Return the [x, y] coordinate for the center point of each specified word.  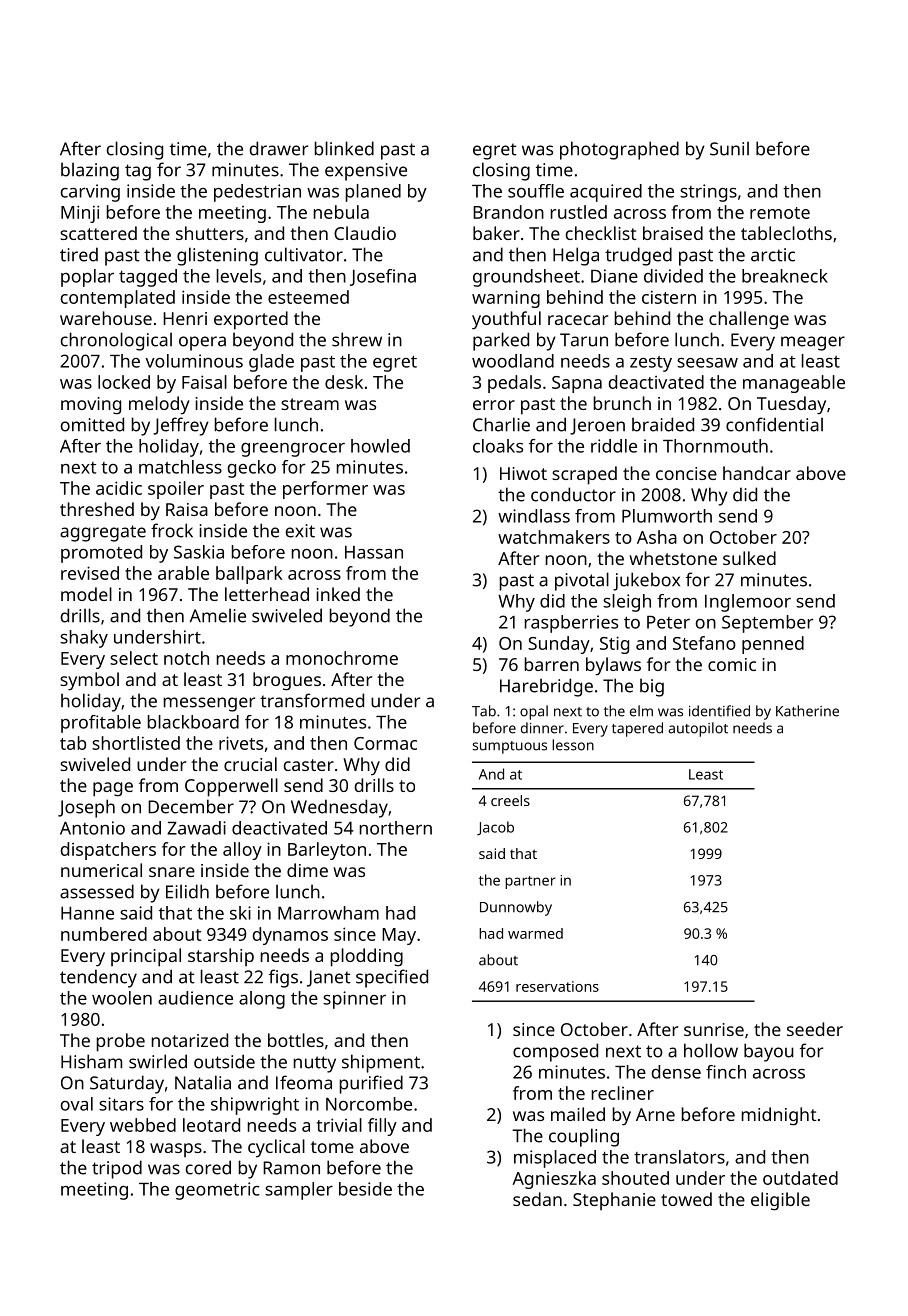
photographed [619, 150]
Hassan [374, 552]
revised [90, 573]
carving [90, 193]
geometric [217, 1191]
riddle [614, 446]
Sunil [729, 148]
